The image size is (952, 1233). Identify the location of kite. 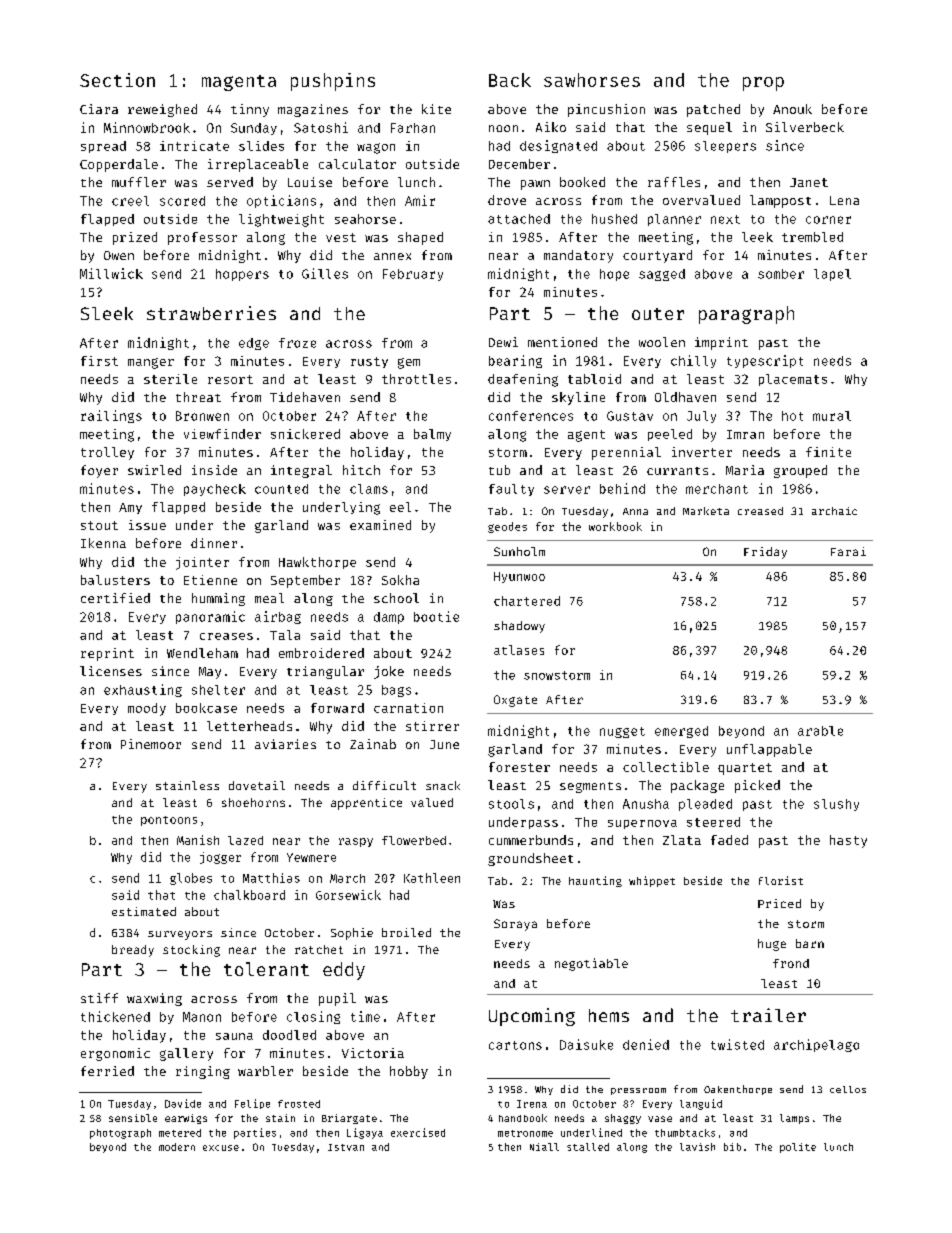
(436, 109).
